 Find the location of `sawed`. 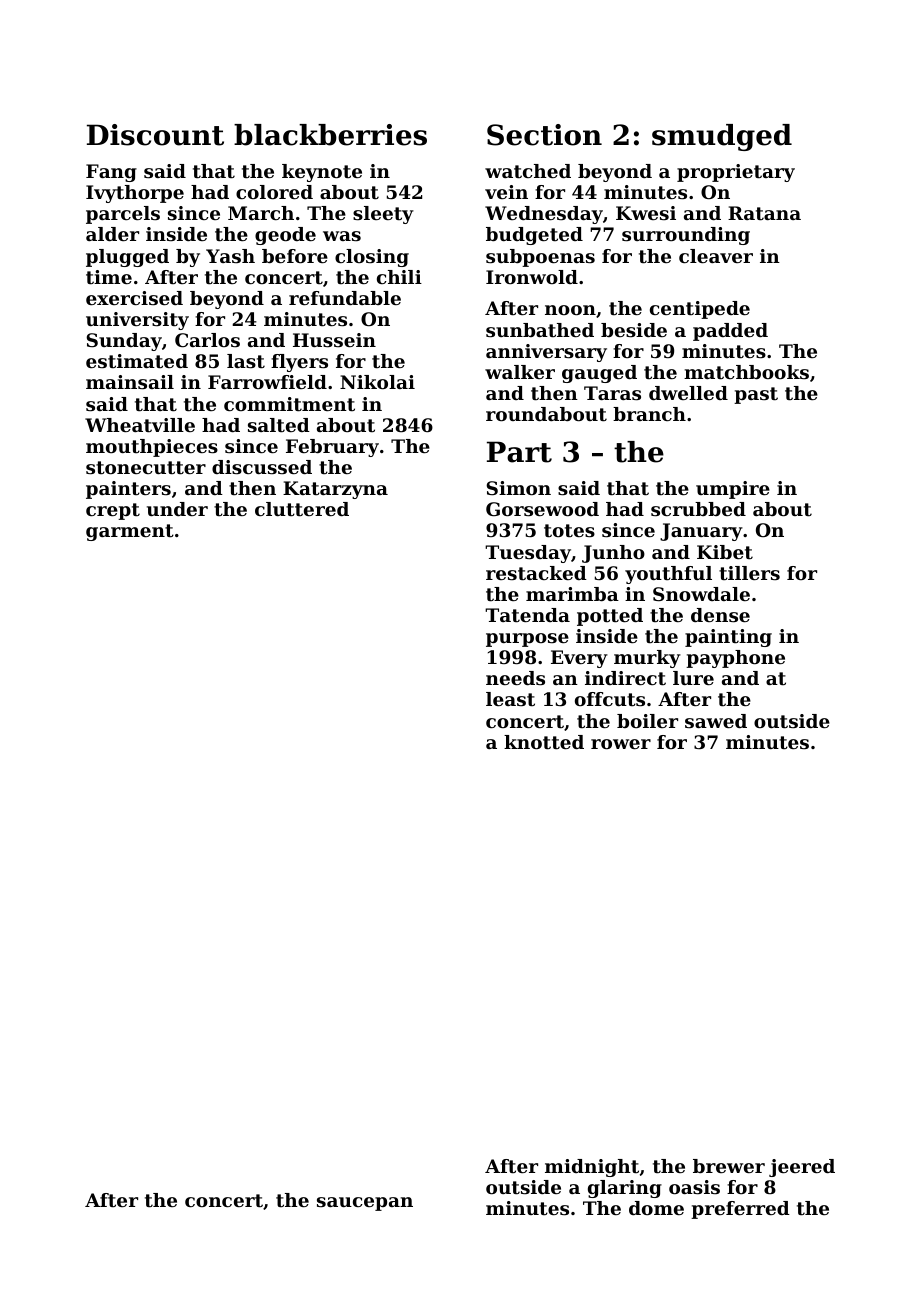

sawed is located at coordinates (716, 721).
